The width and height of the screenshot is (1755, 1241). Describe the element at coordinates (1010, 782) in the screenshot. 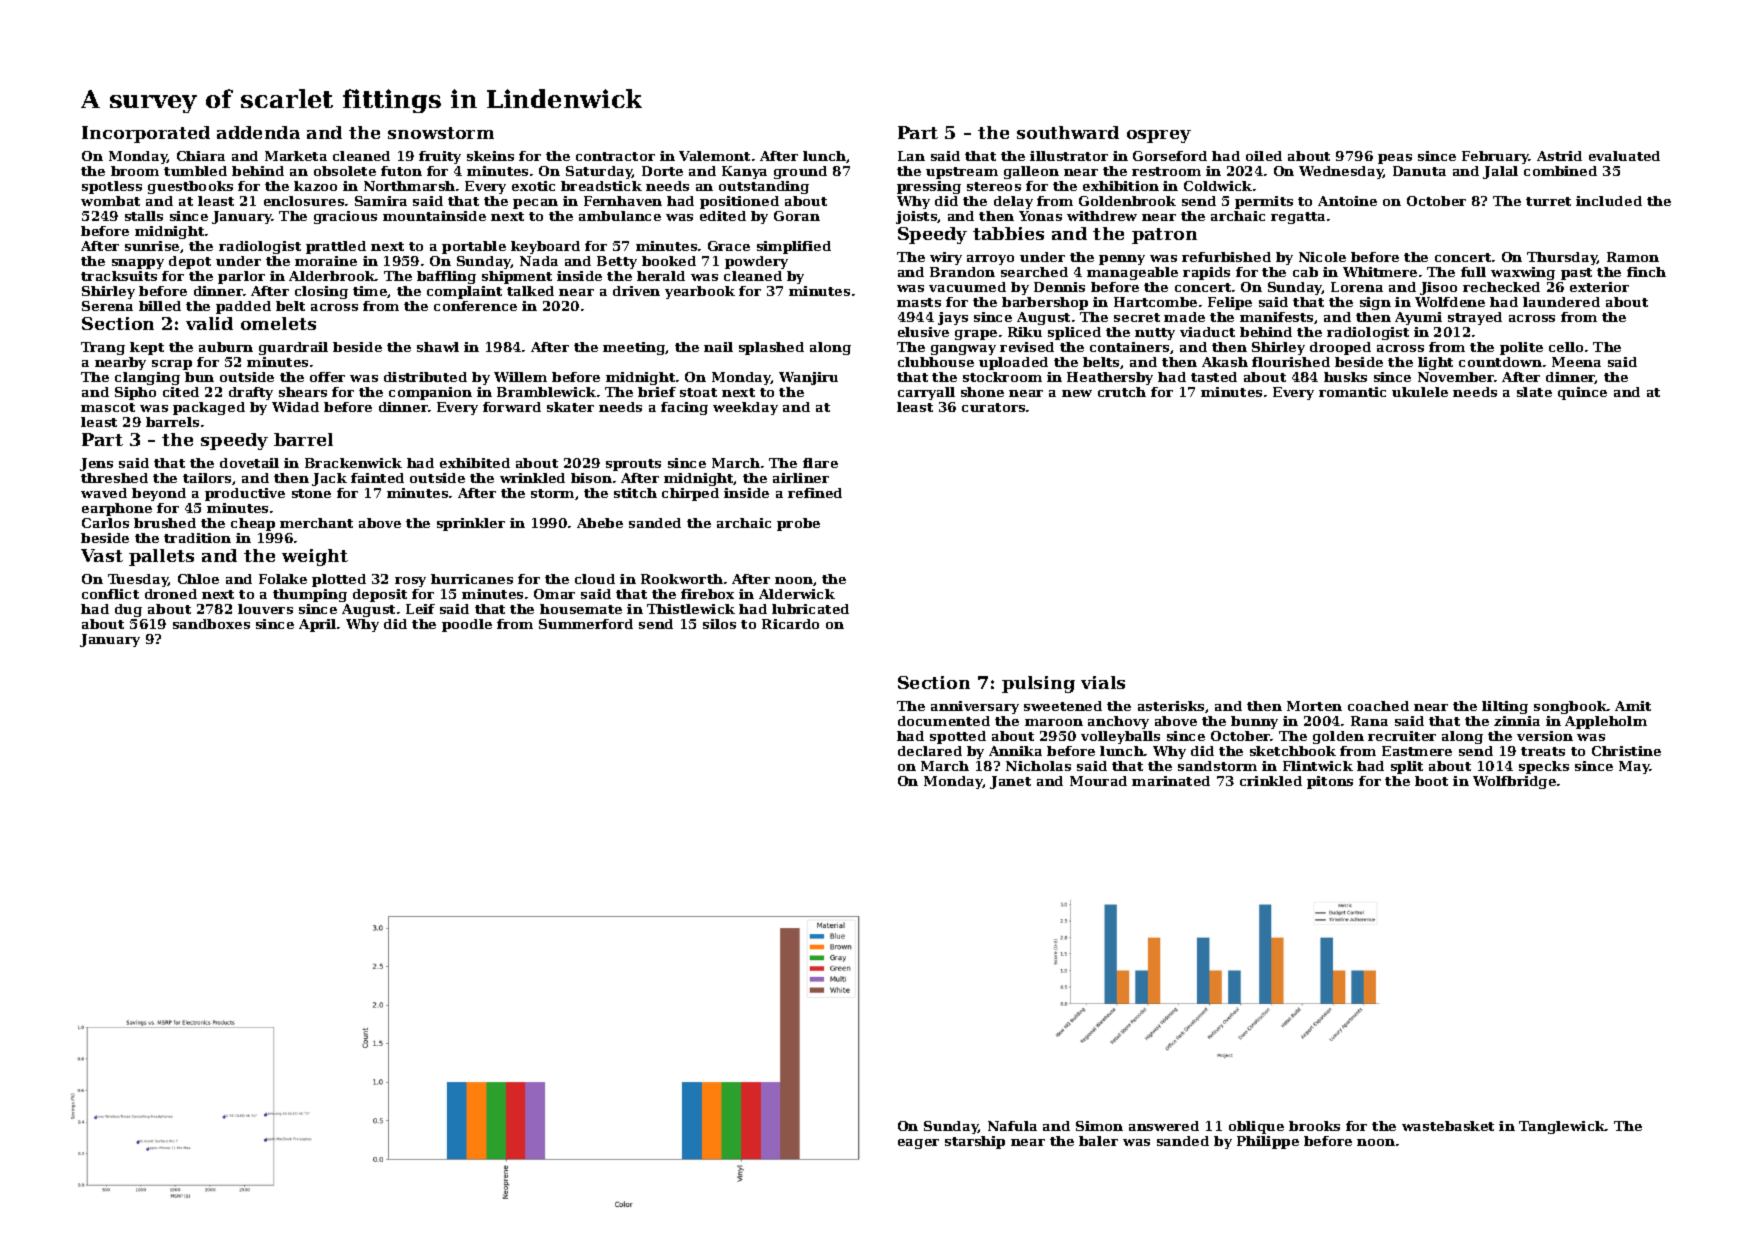

I see `Janet` at that location.
